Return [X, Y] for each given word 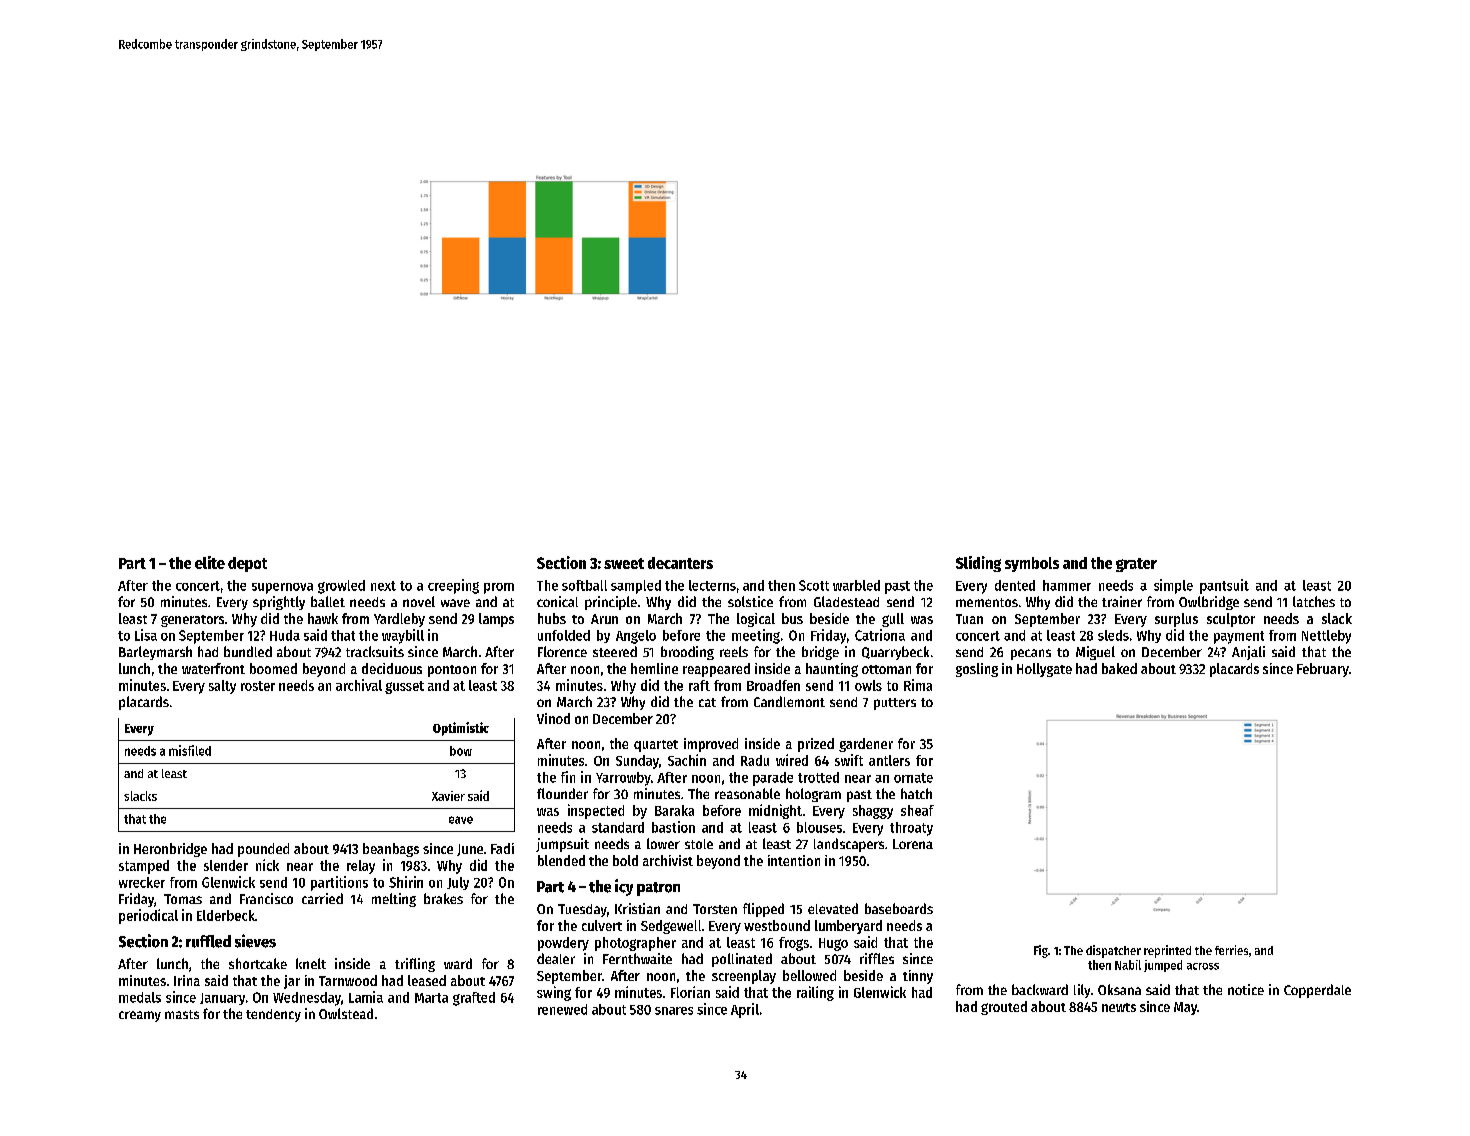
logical [756, 620]
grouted [1004, 1008]
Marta [431, 998]
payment [1239, 637]
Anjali [1248, 653]
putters [895, 704]
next [383, 586]
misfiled [190, 750]
